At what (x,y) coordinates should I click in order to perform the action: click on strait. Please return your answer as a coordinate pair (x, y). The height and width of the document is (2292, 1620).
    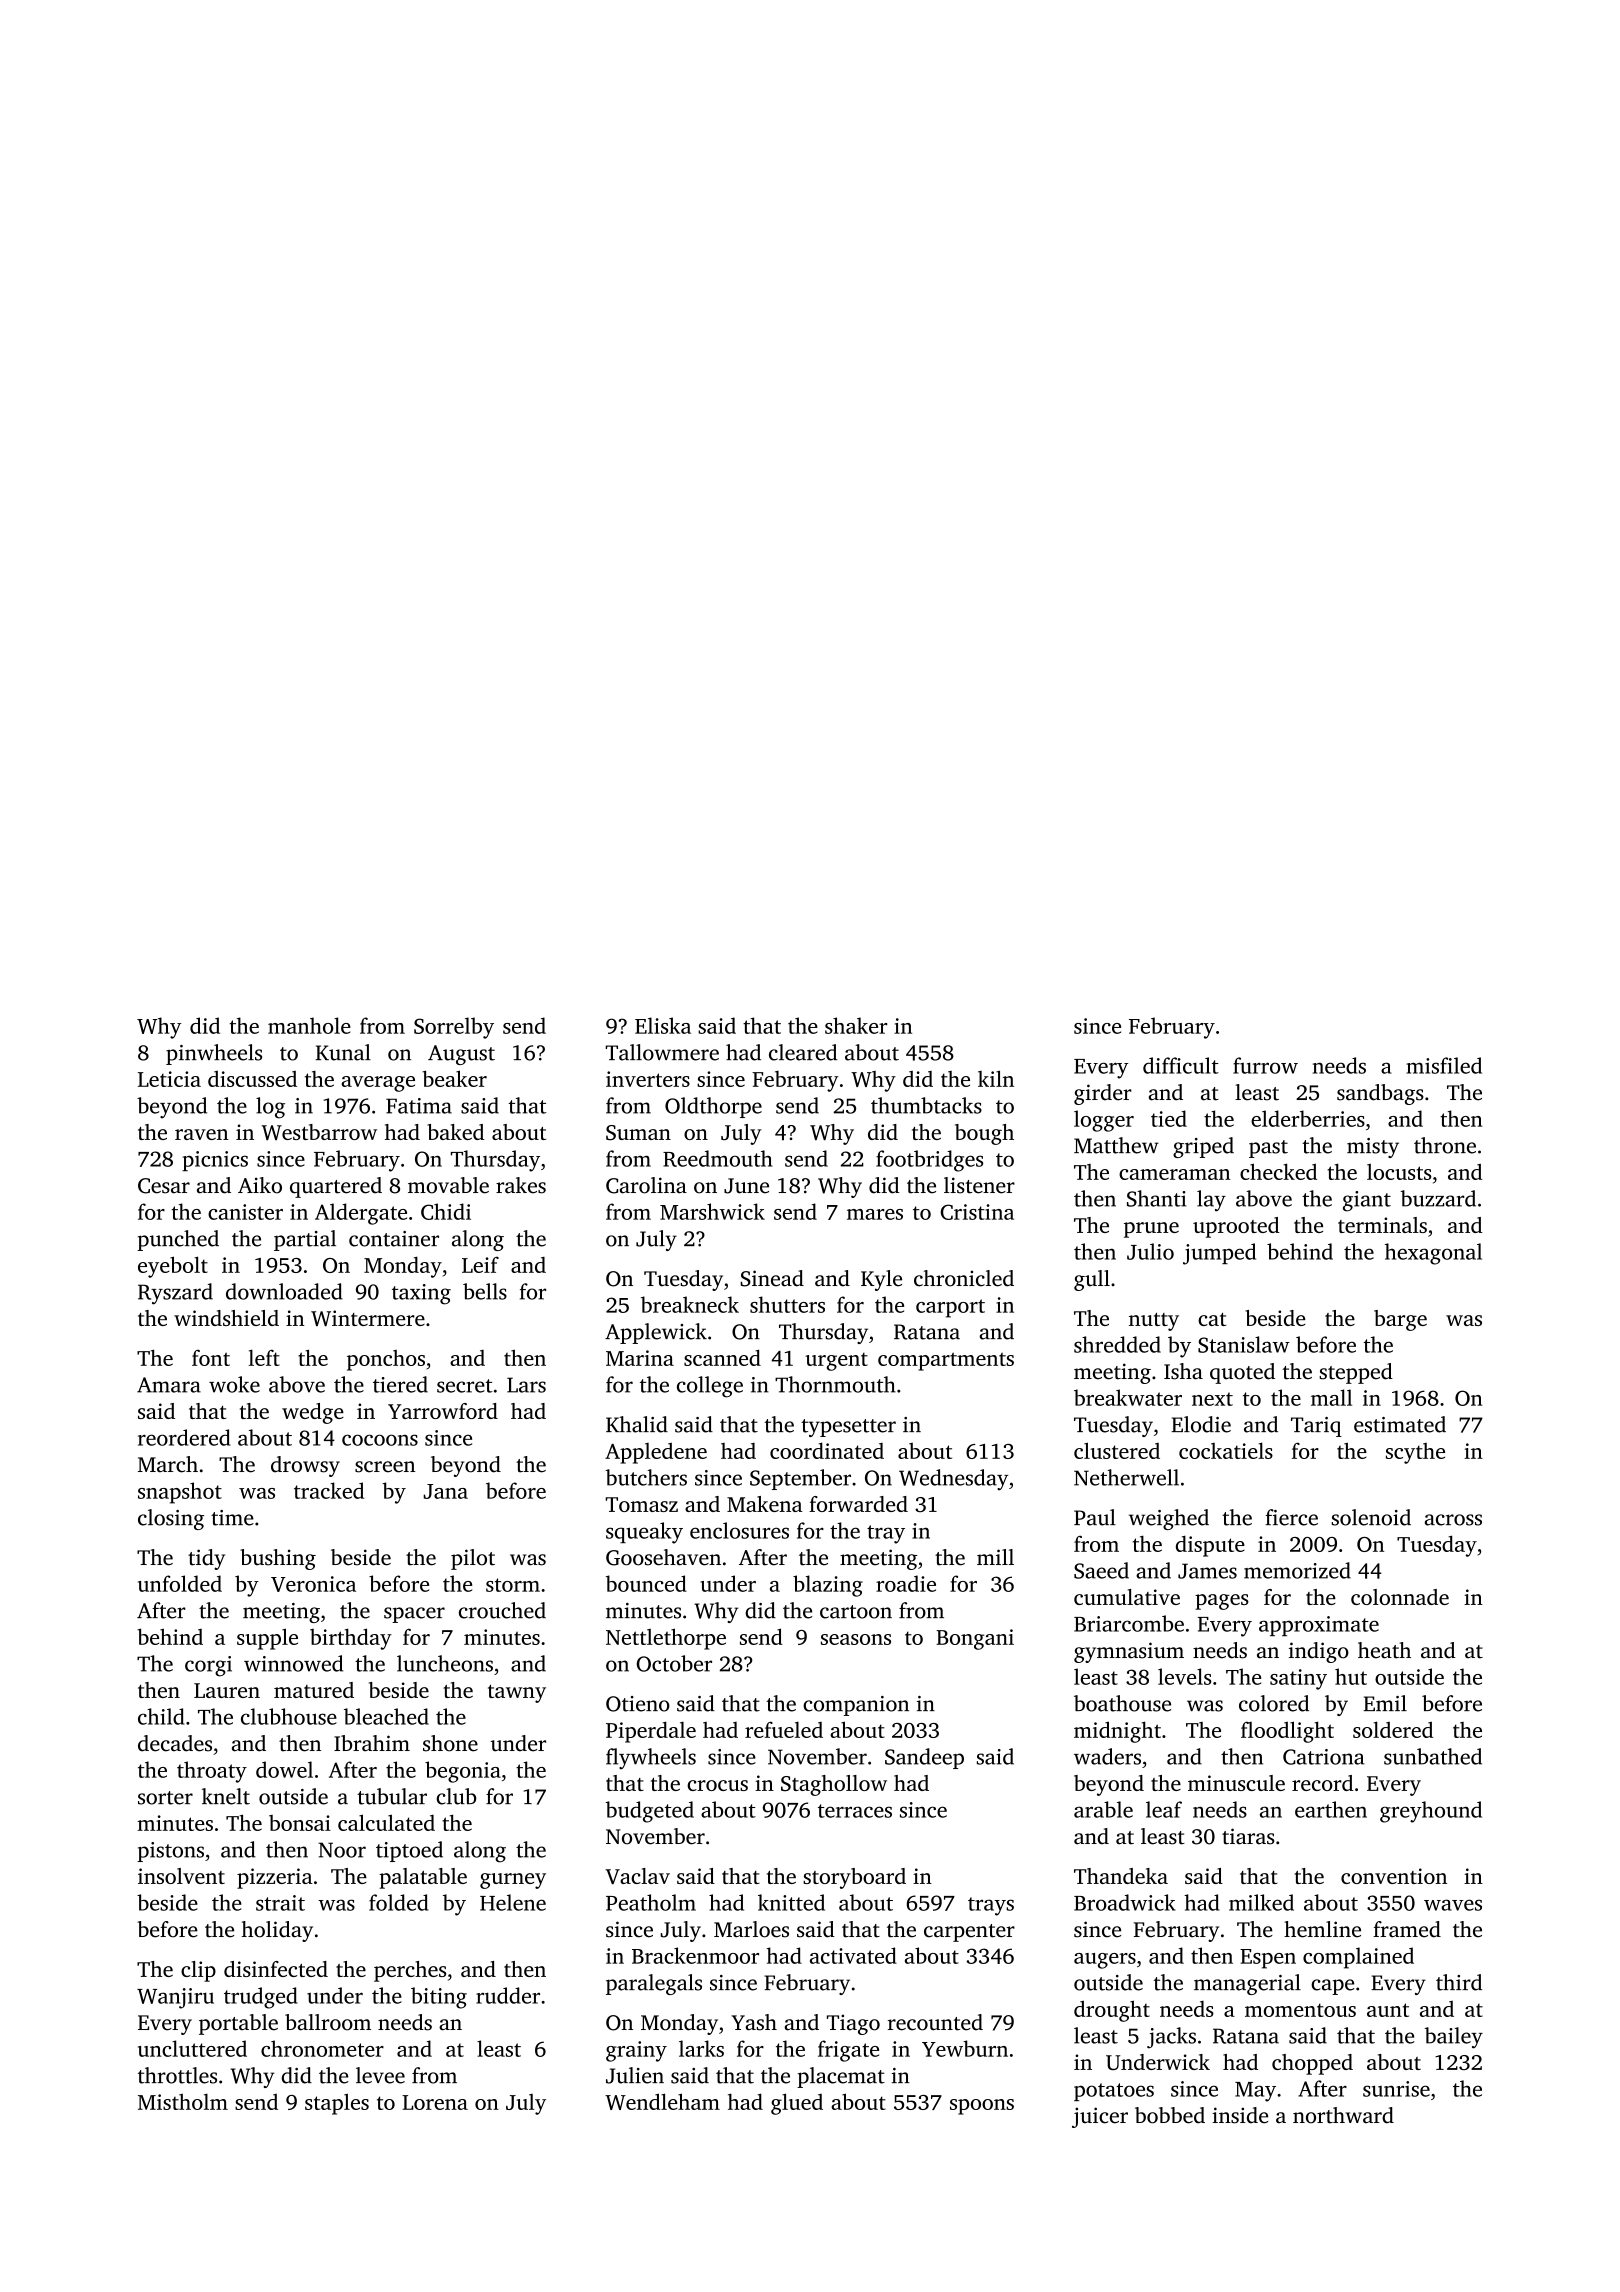
    Looking at the image, I should click on (280, 1903).
